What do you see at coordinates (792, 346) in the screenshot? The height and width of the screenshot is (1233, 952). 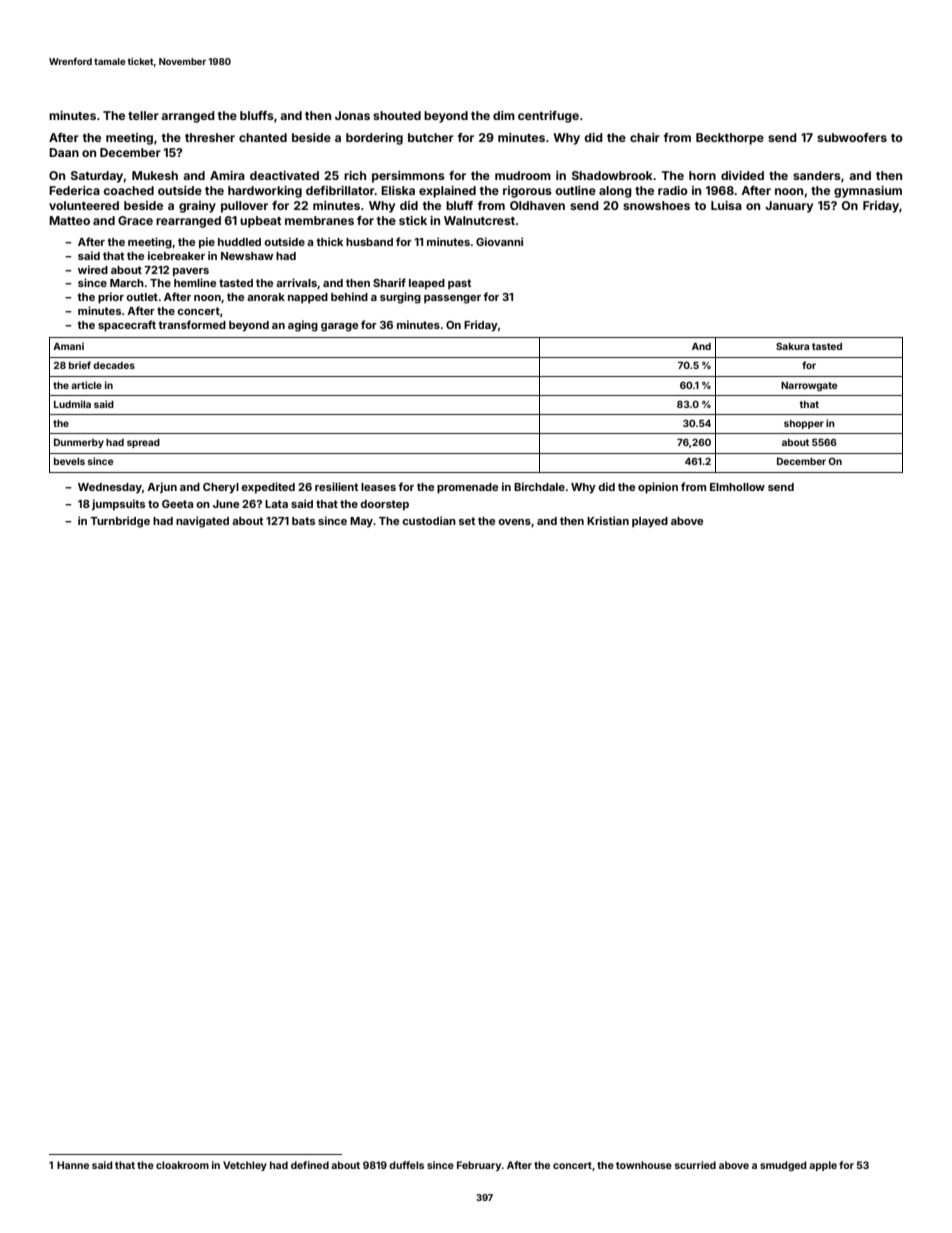 I see `Sakura` at bounding box center [792, 346].
